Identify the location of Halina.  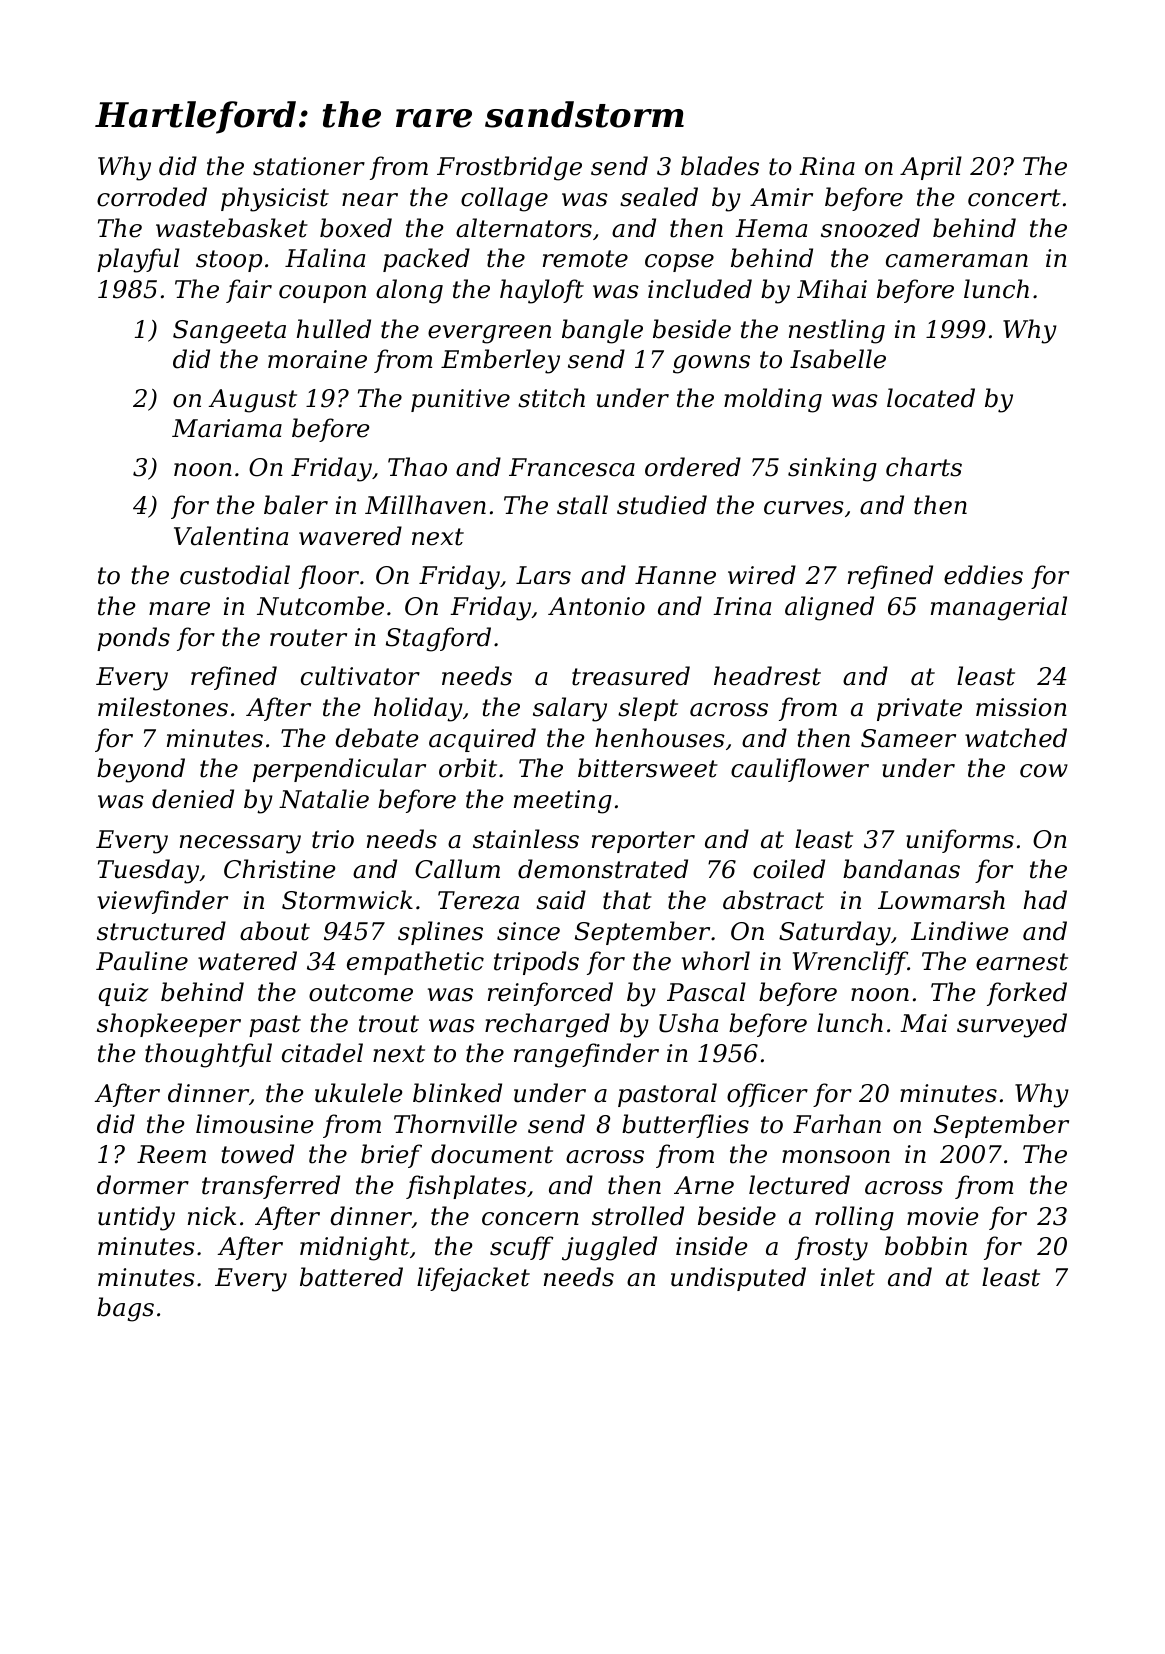
(325, 258).
